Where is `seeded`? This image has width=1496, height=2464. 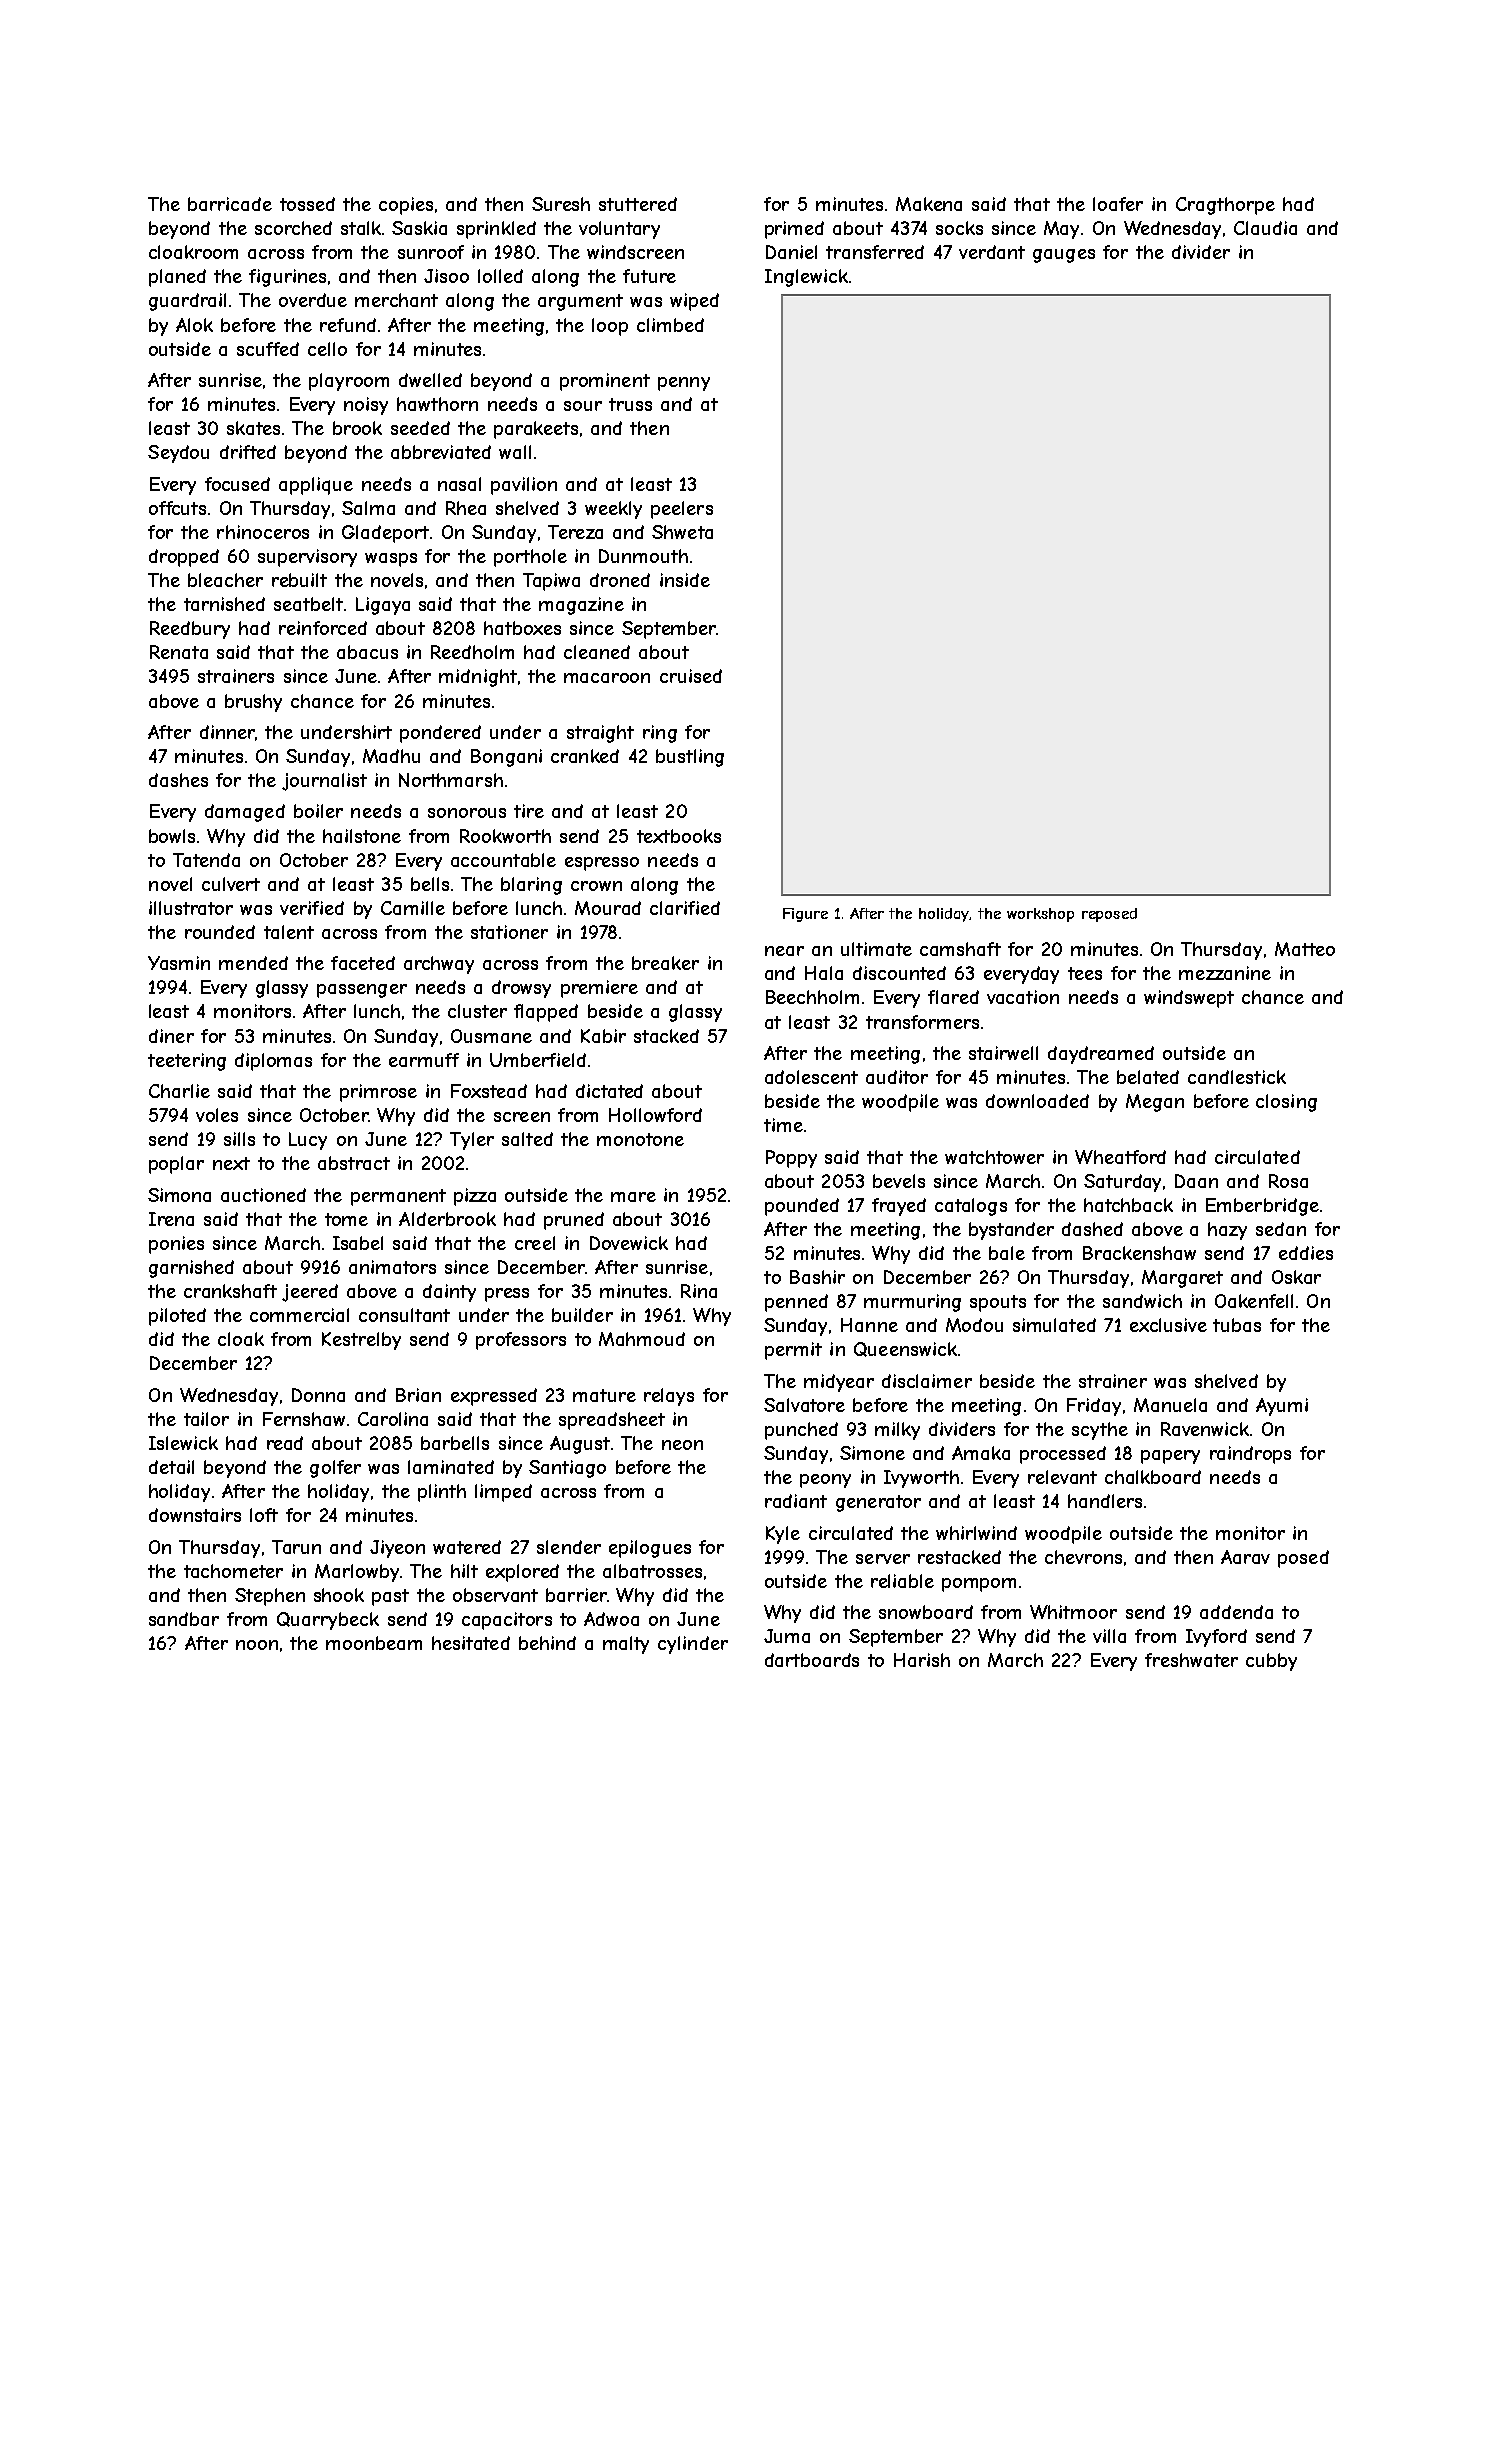
seeded is located at coordinates (420, 428).
